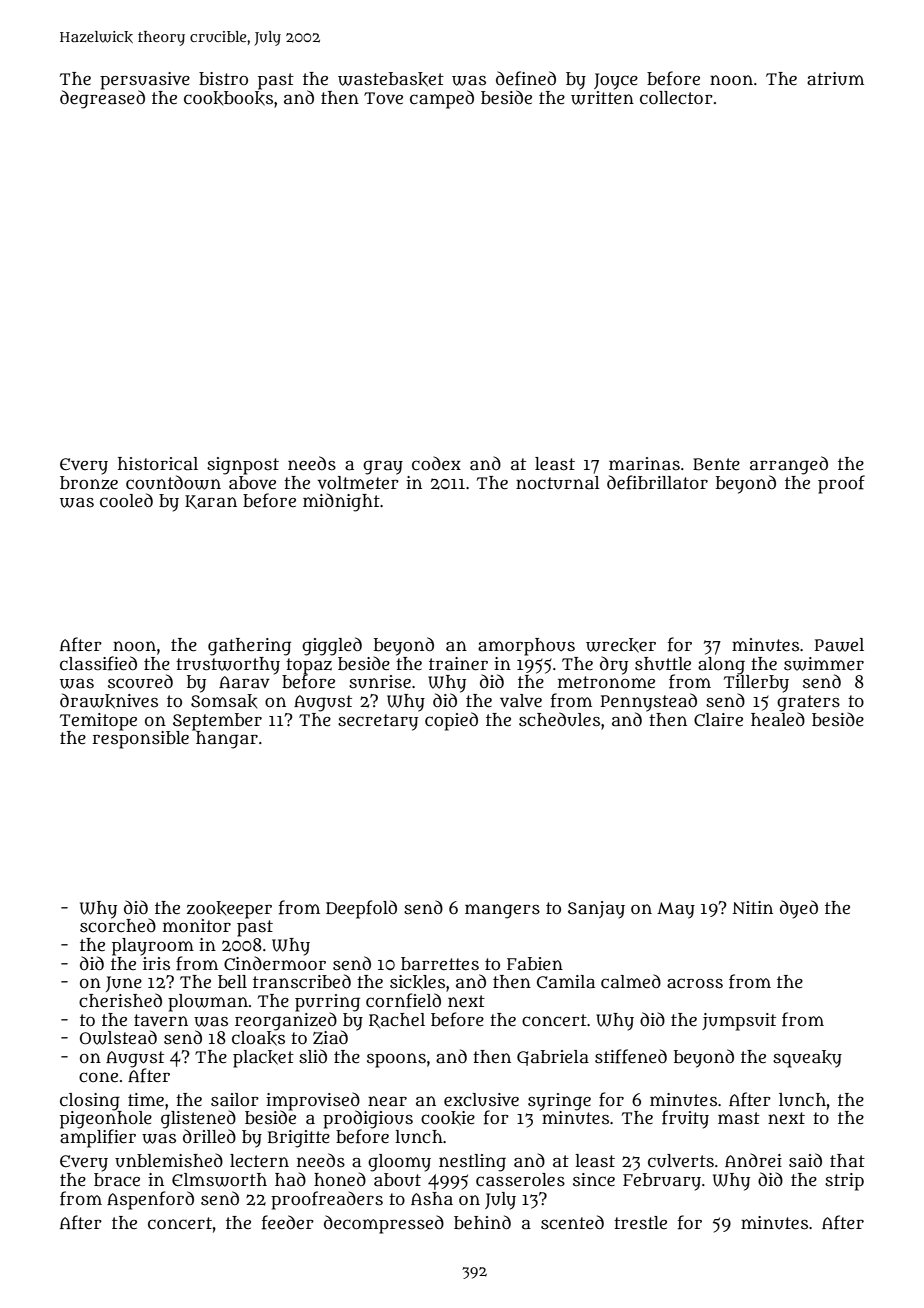 This document has height=1308, width=924. I want to click on wrecker, so click(621, 645).
